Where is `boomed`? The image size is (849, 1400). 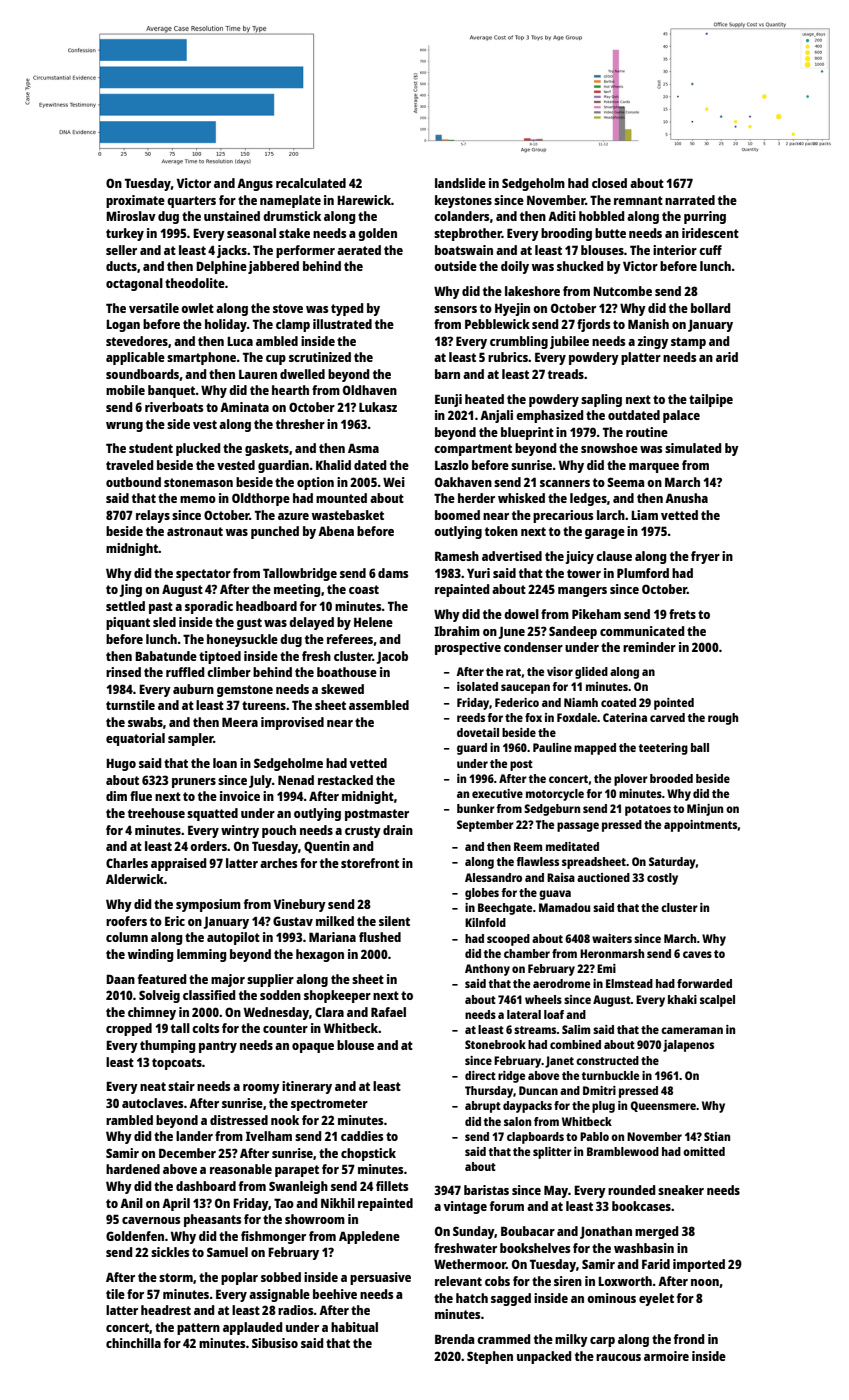 boomed is located at coordinates (457, 515).
